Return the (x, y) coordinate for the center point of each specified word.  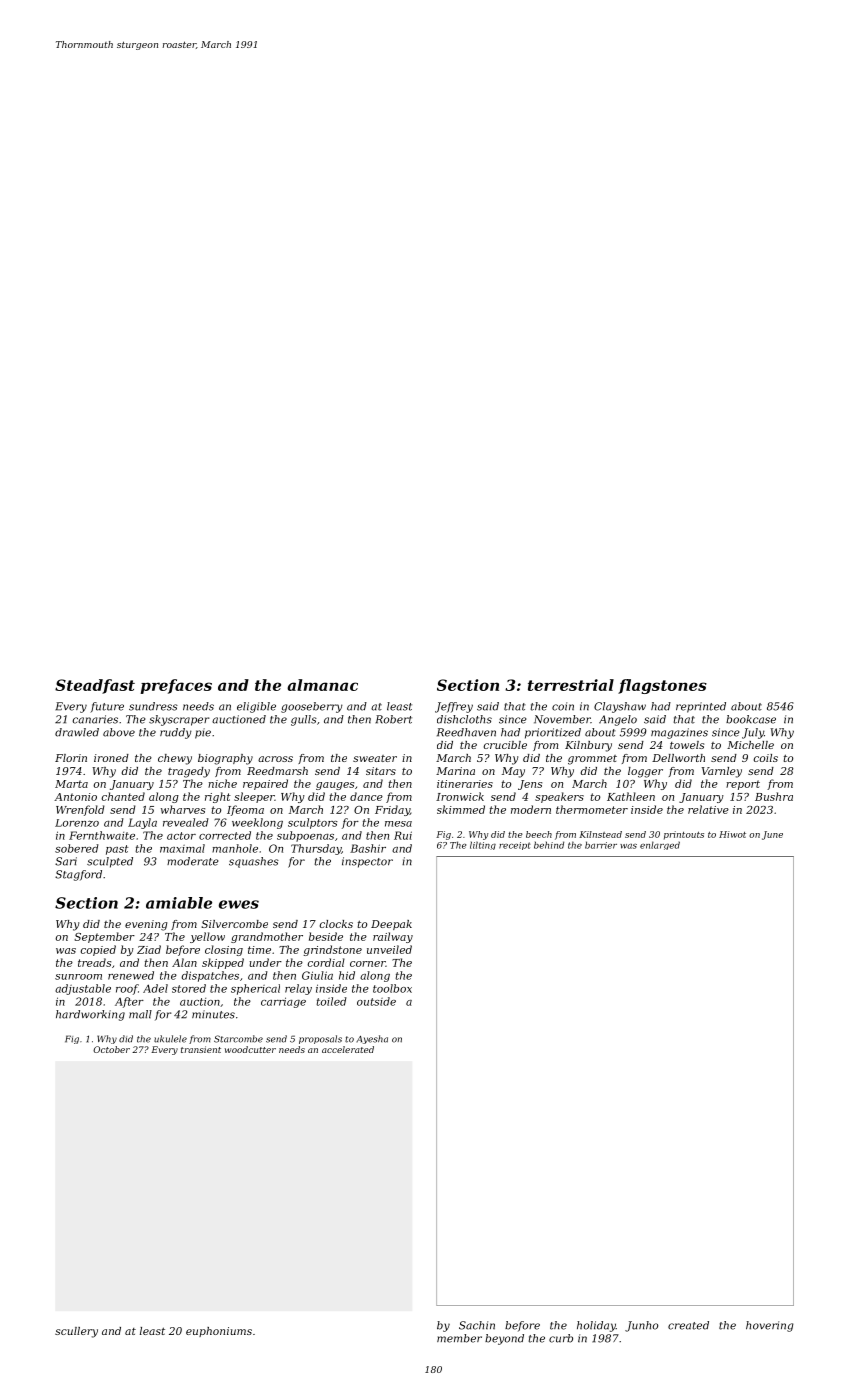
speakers (559, 797)
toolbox (392, 988)
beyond (504, 1339)
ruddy (176, 733)
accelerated (348, 1049)
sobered (77, 848)
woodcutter (250, 1049)
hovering (770, 1326)
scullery (76, 1332)
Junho (641, 1326)
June (772, 835)
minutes (213, 1014)
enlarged (660, 845)
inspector (367, 862)
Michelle (750, 745)
